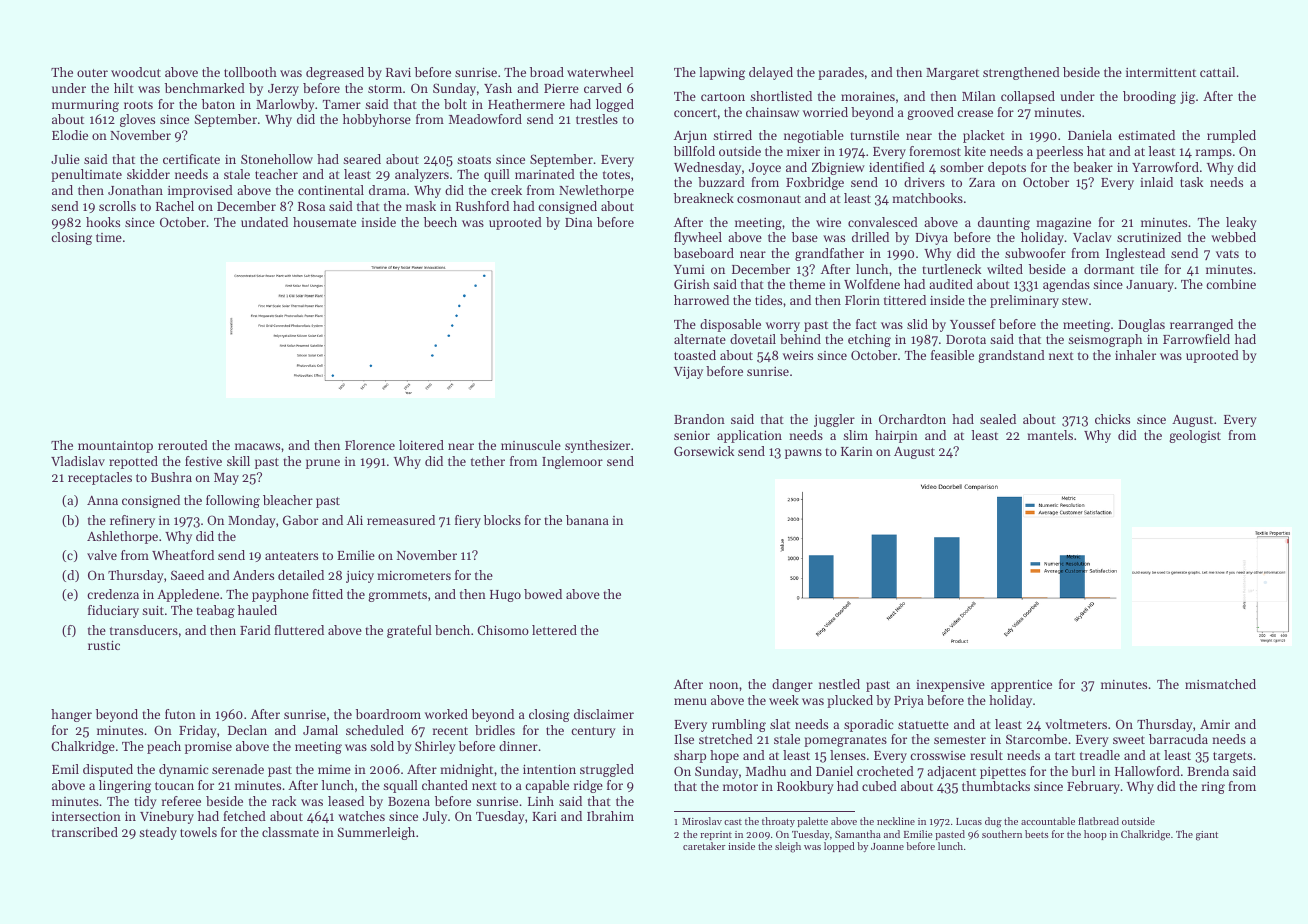  What do you see at coordinates (183, 555) in the image?
I see `Wheatford` at bounding box center [183, 555].
